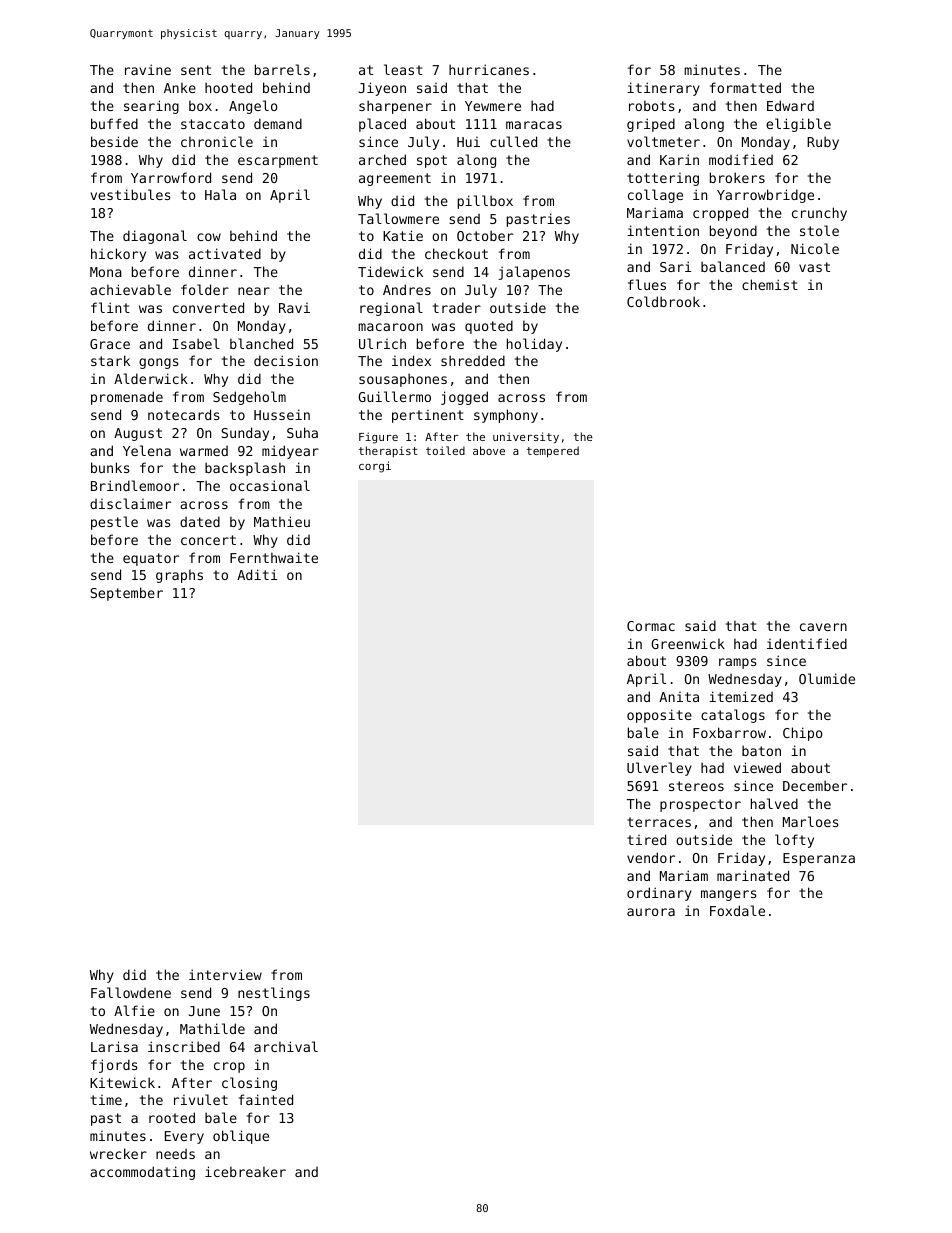 This document has height=1233, width=952. What do you see at coordinates (225, 974) in the document?
I see `interview` at bounding box center [225, 974].
